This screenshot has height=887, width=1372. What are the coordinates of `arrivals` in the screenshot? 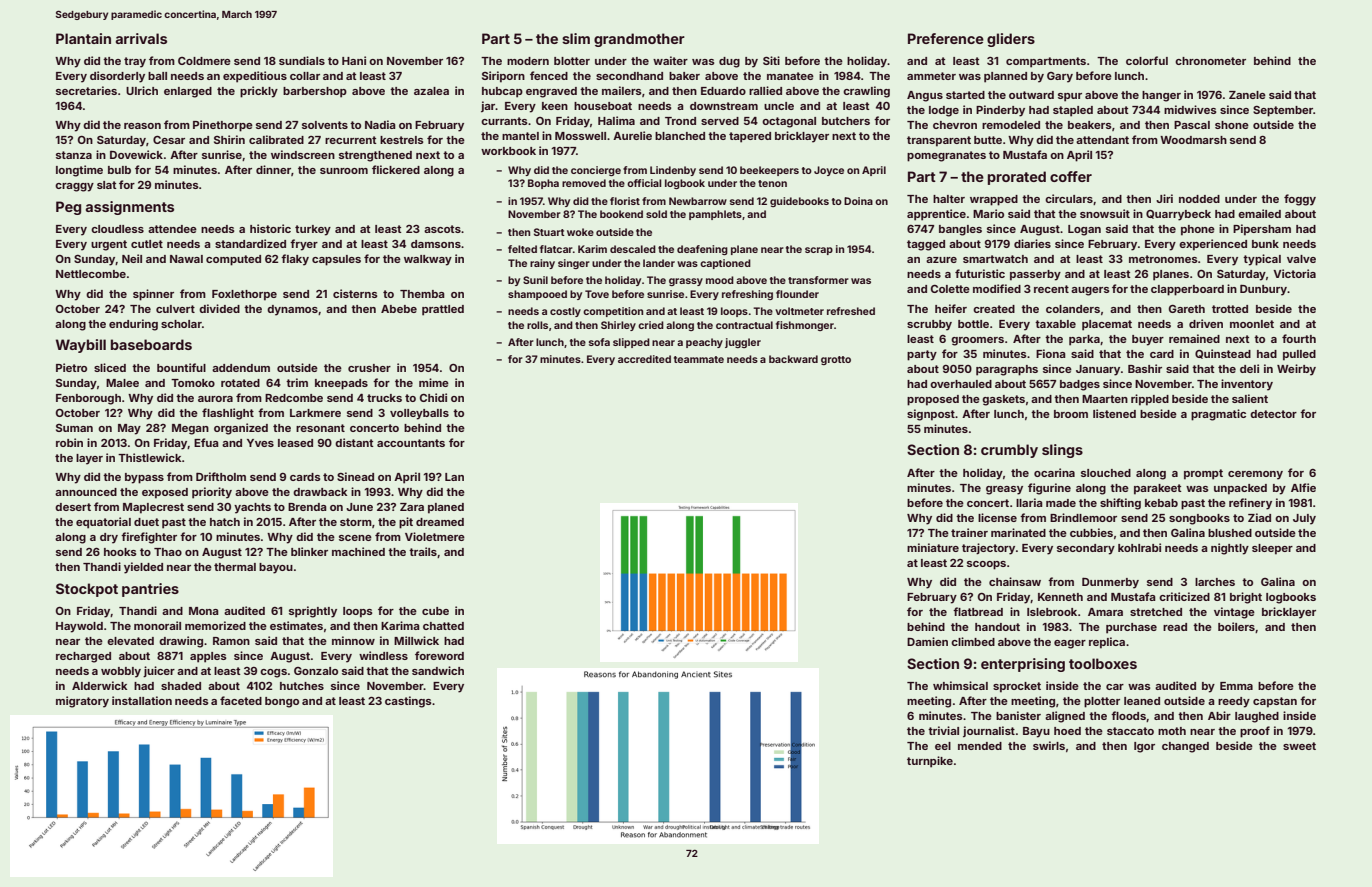 It's located at (141, 38).
